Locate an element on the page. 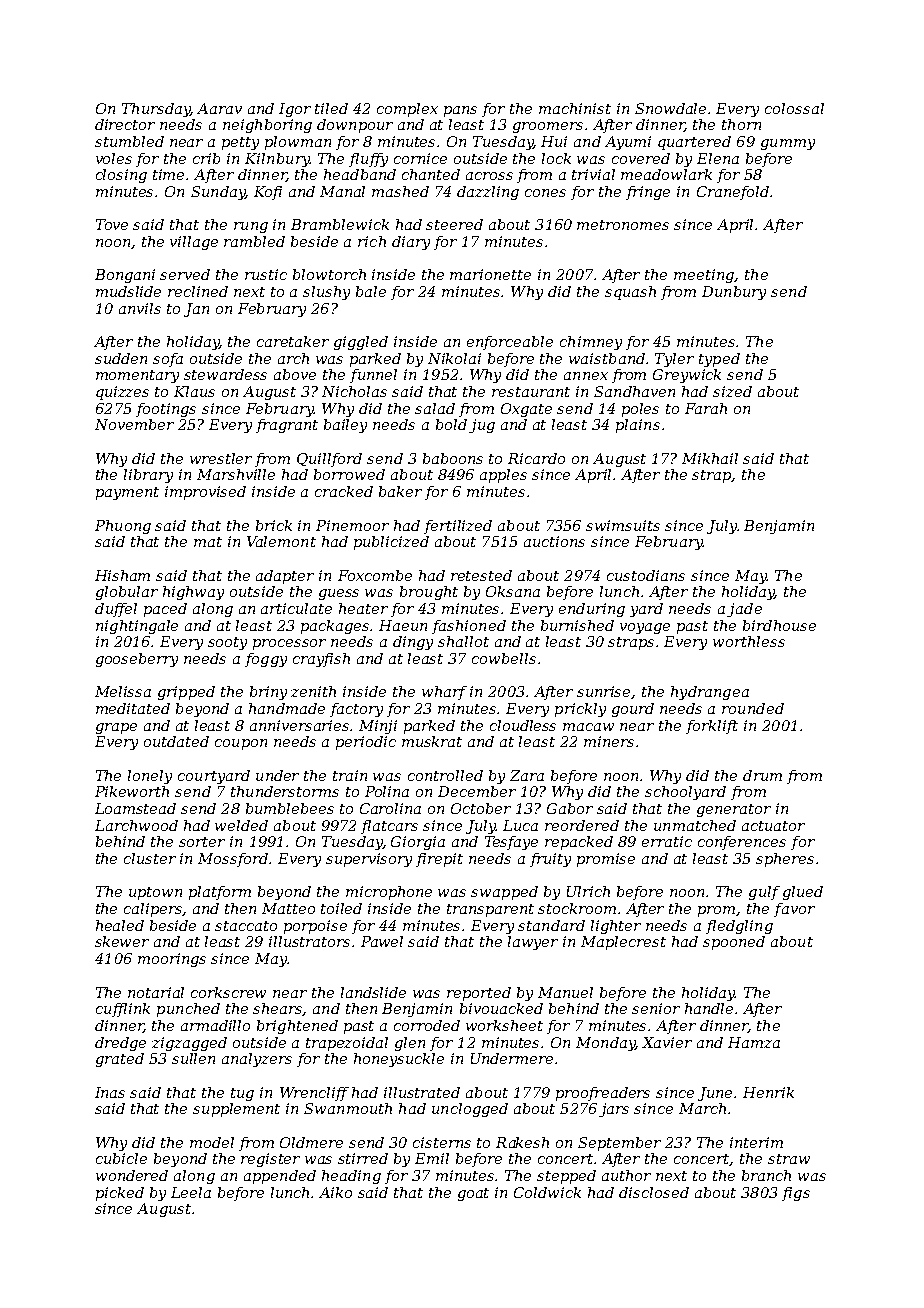  burnished is located at coordinates (577, 625).
